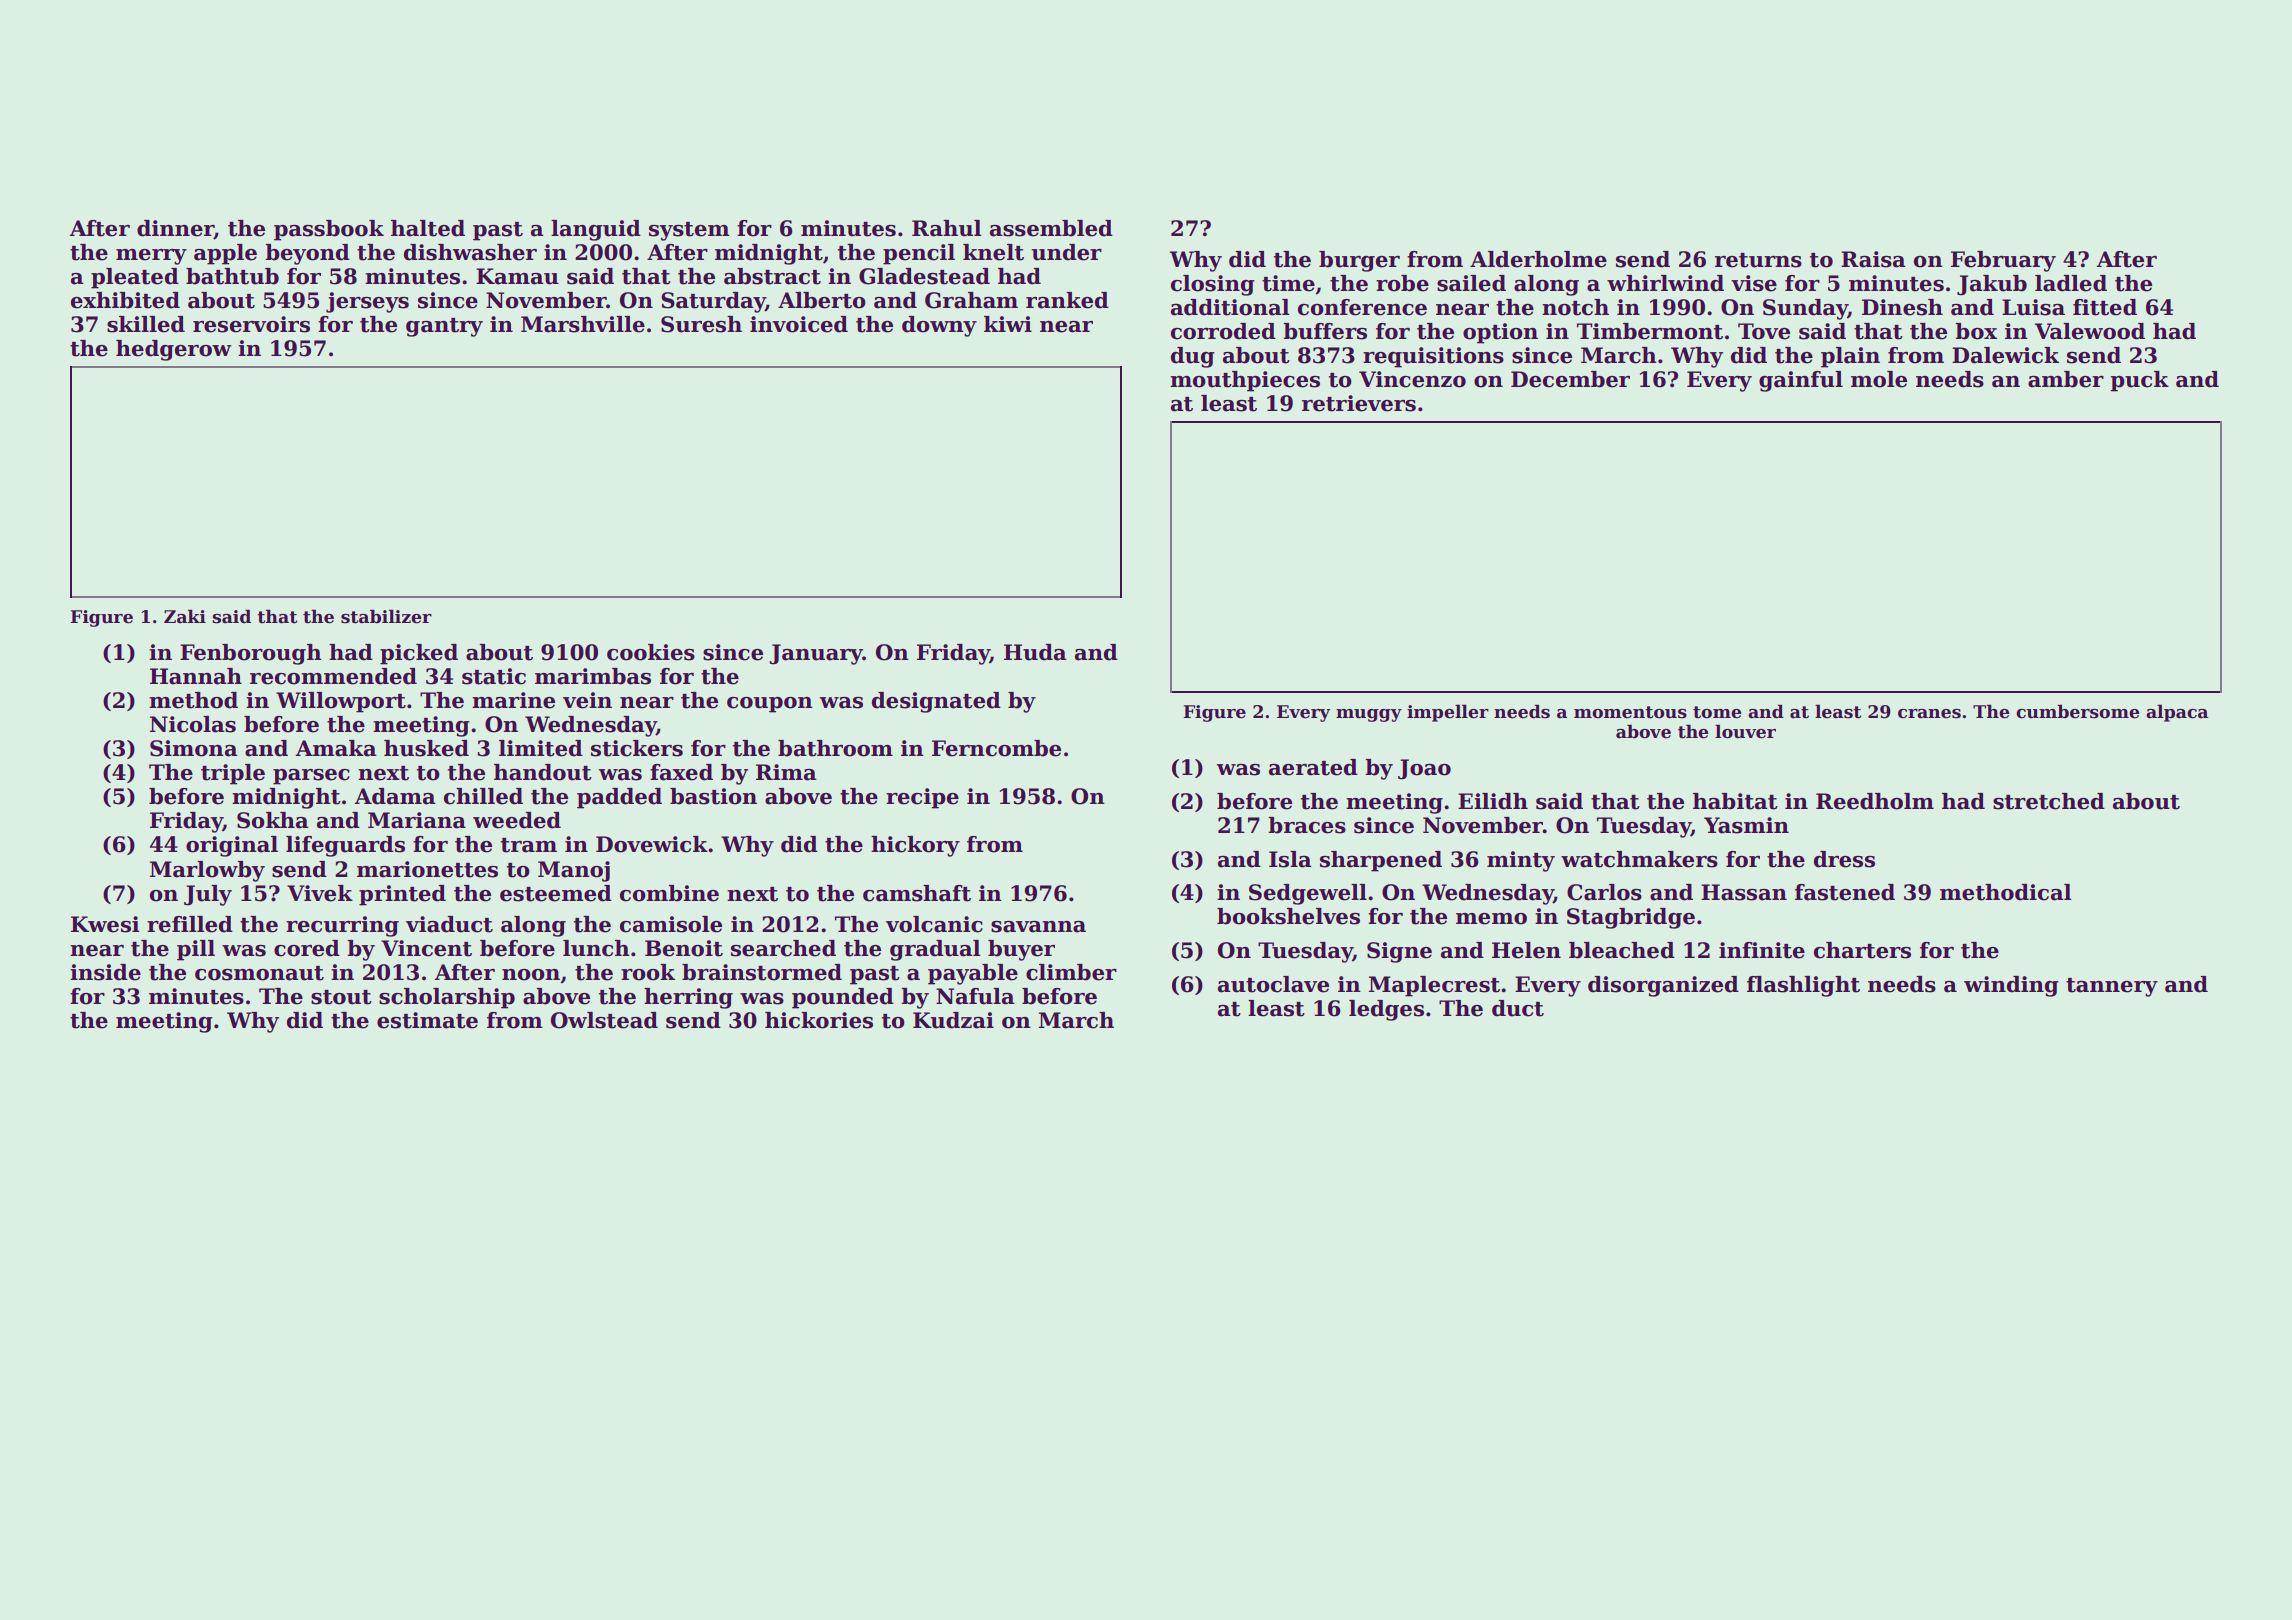 This page has height=1620, width=2292. Describe the element at coordinates (105, 972) in the page. I see `inside` at that location.
